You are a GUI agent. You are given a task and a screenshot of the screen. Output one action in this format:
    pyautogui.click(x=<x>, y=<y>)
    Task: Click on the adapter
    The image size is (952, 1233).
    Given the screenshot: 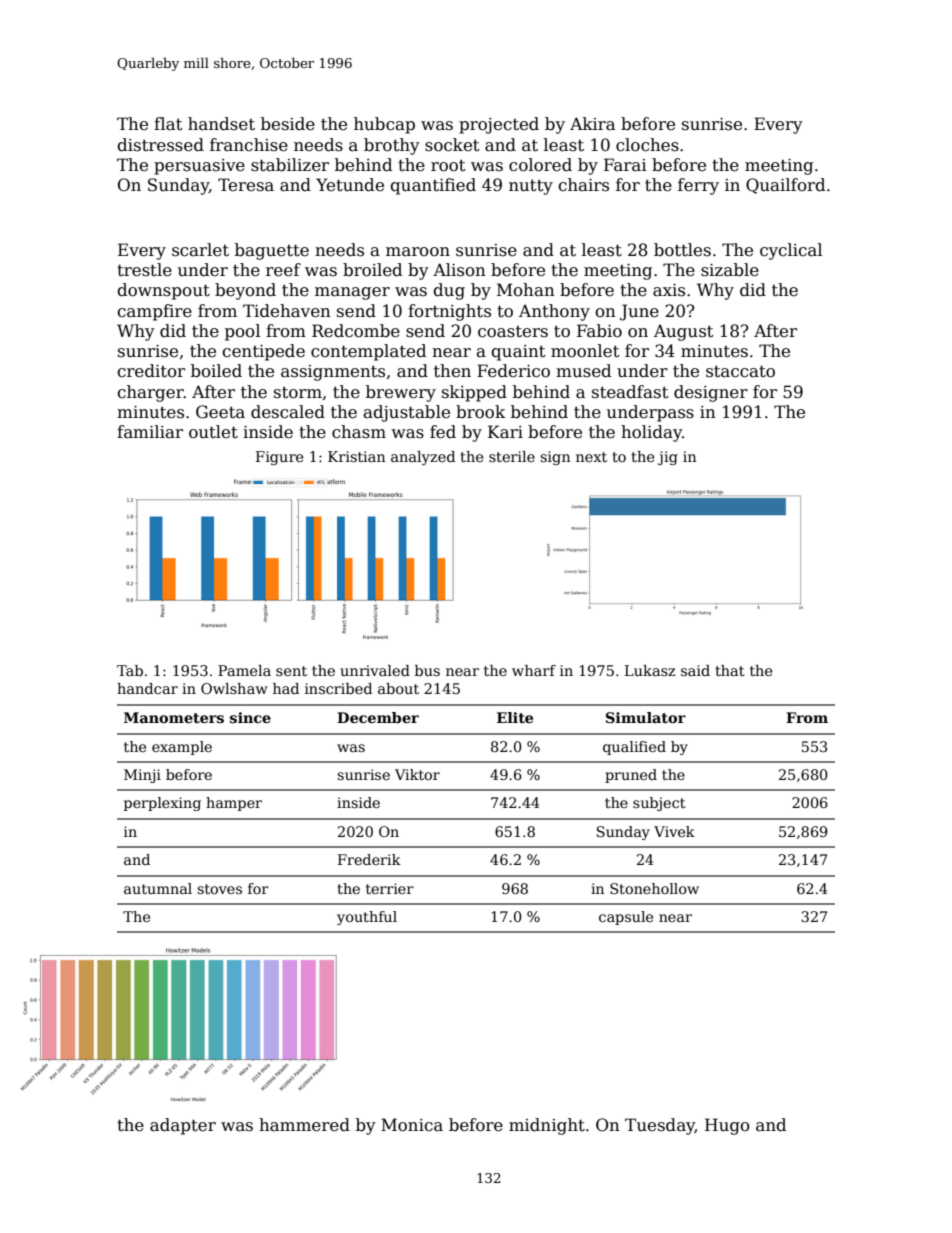 What is the action you would take?
    pyautogui.click(x=183, y=1126)
